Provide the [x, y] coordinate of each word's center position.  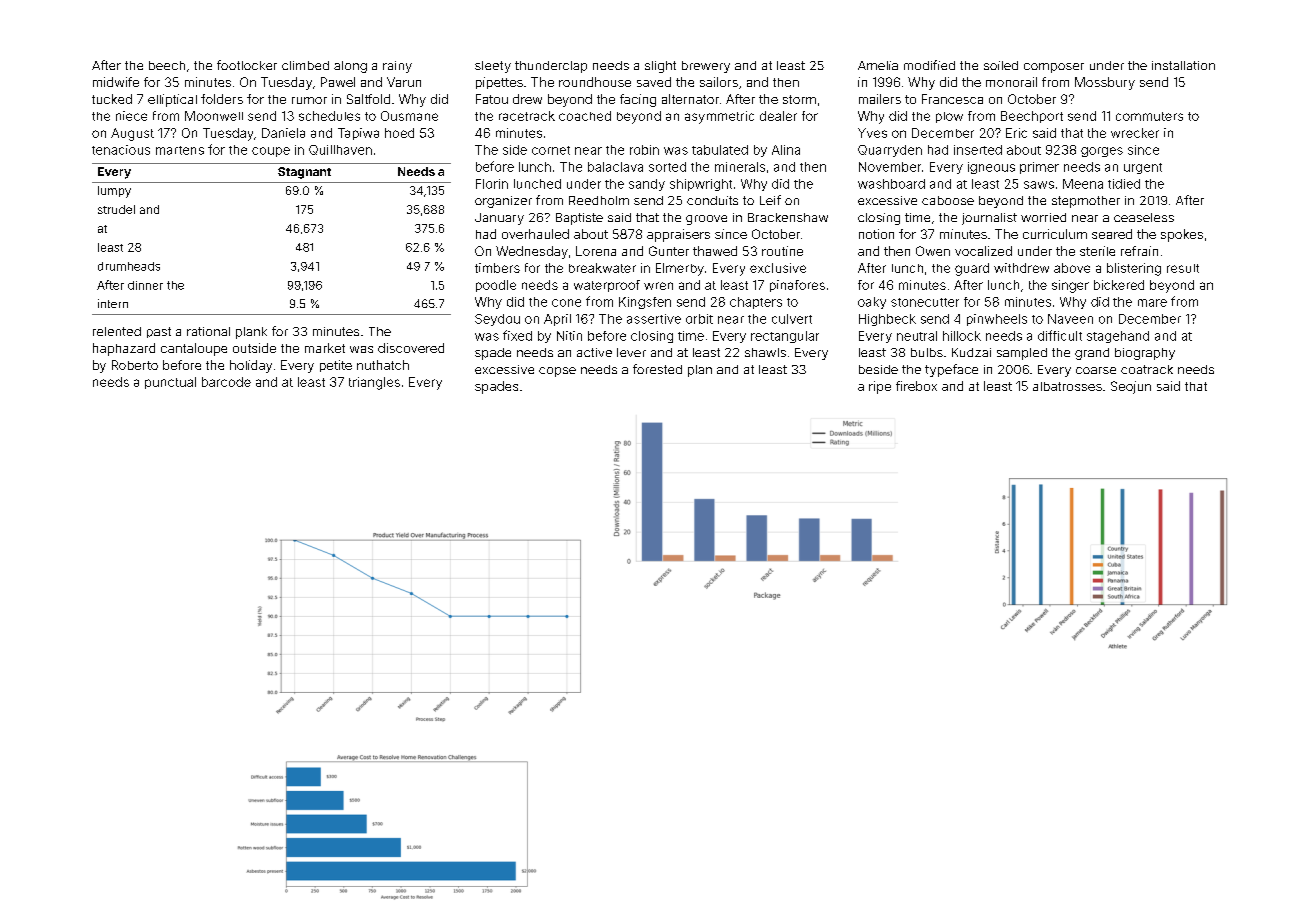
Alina [786, 150]
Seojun [1131, 387]
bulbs [927, 352]
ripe [880, 387]
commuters [1149, 116]
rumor [309, 100]
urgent [1143, 168]
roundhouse [595, 82]
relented [117, 331]
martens [180, 150]
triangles [374, 383]
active [594, 352]
